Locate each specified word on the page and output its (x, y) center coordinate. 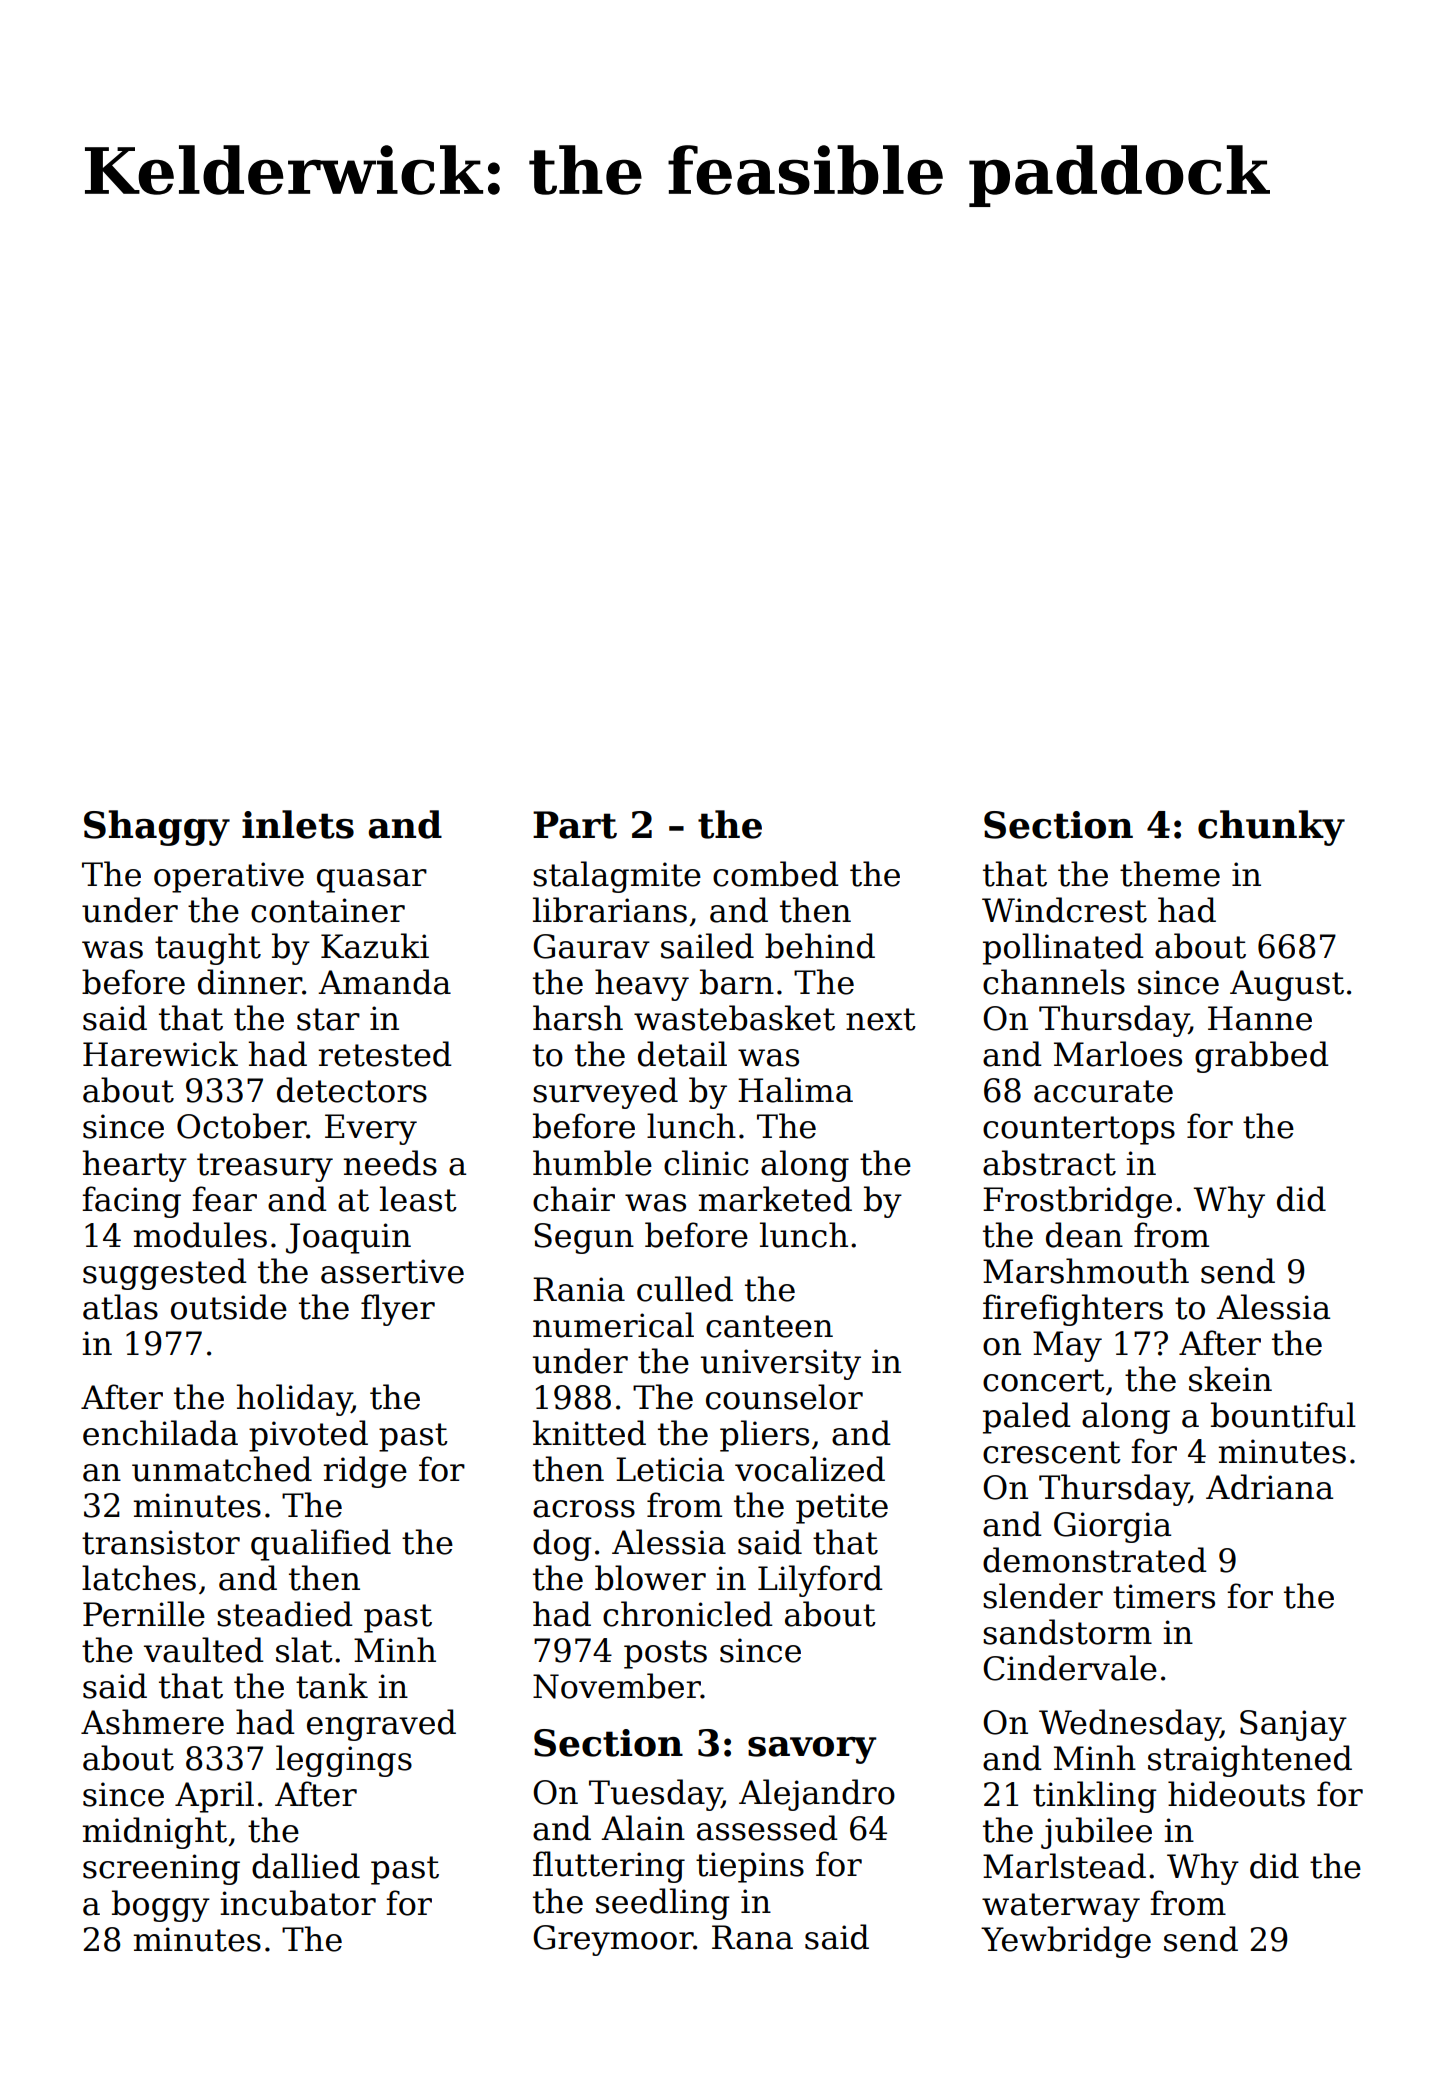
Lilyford (820, 1581)
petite (842, 1508)
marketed (775, 1199)
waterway (1061, 1907)
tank (332, 1686)
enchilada (160, 1433)
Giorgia (1112, 1527)
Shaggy (157, 828)
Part (575, 825)
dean (1084, 1235)
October (241, 1126)
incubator (298, 1903)
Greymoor (613, 1940)
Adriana (1269, 1487)
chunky (1271, 828)
